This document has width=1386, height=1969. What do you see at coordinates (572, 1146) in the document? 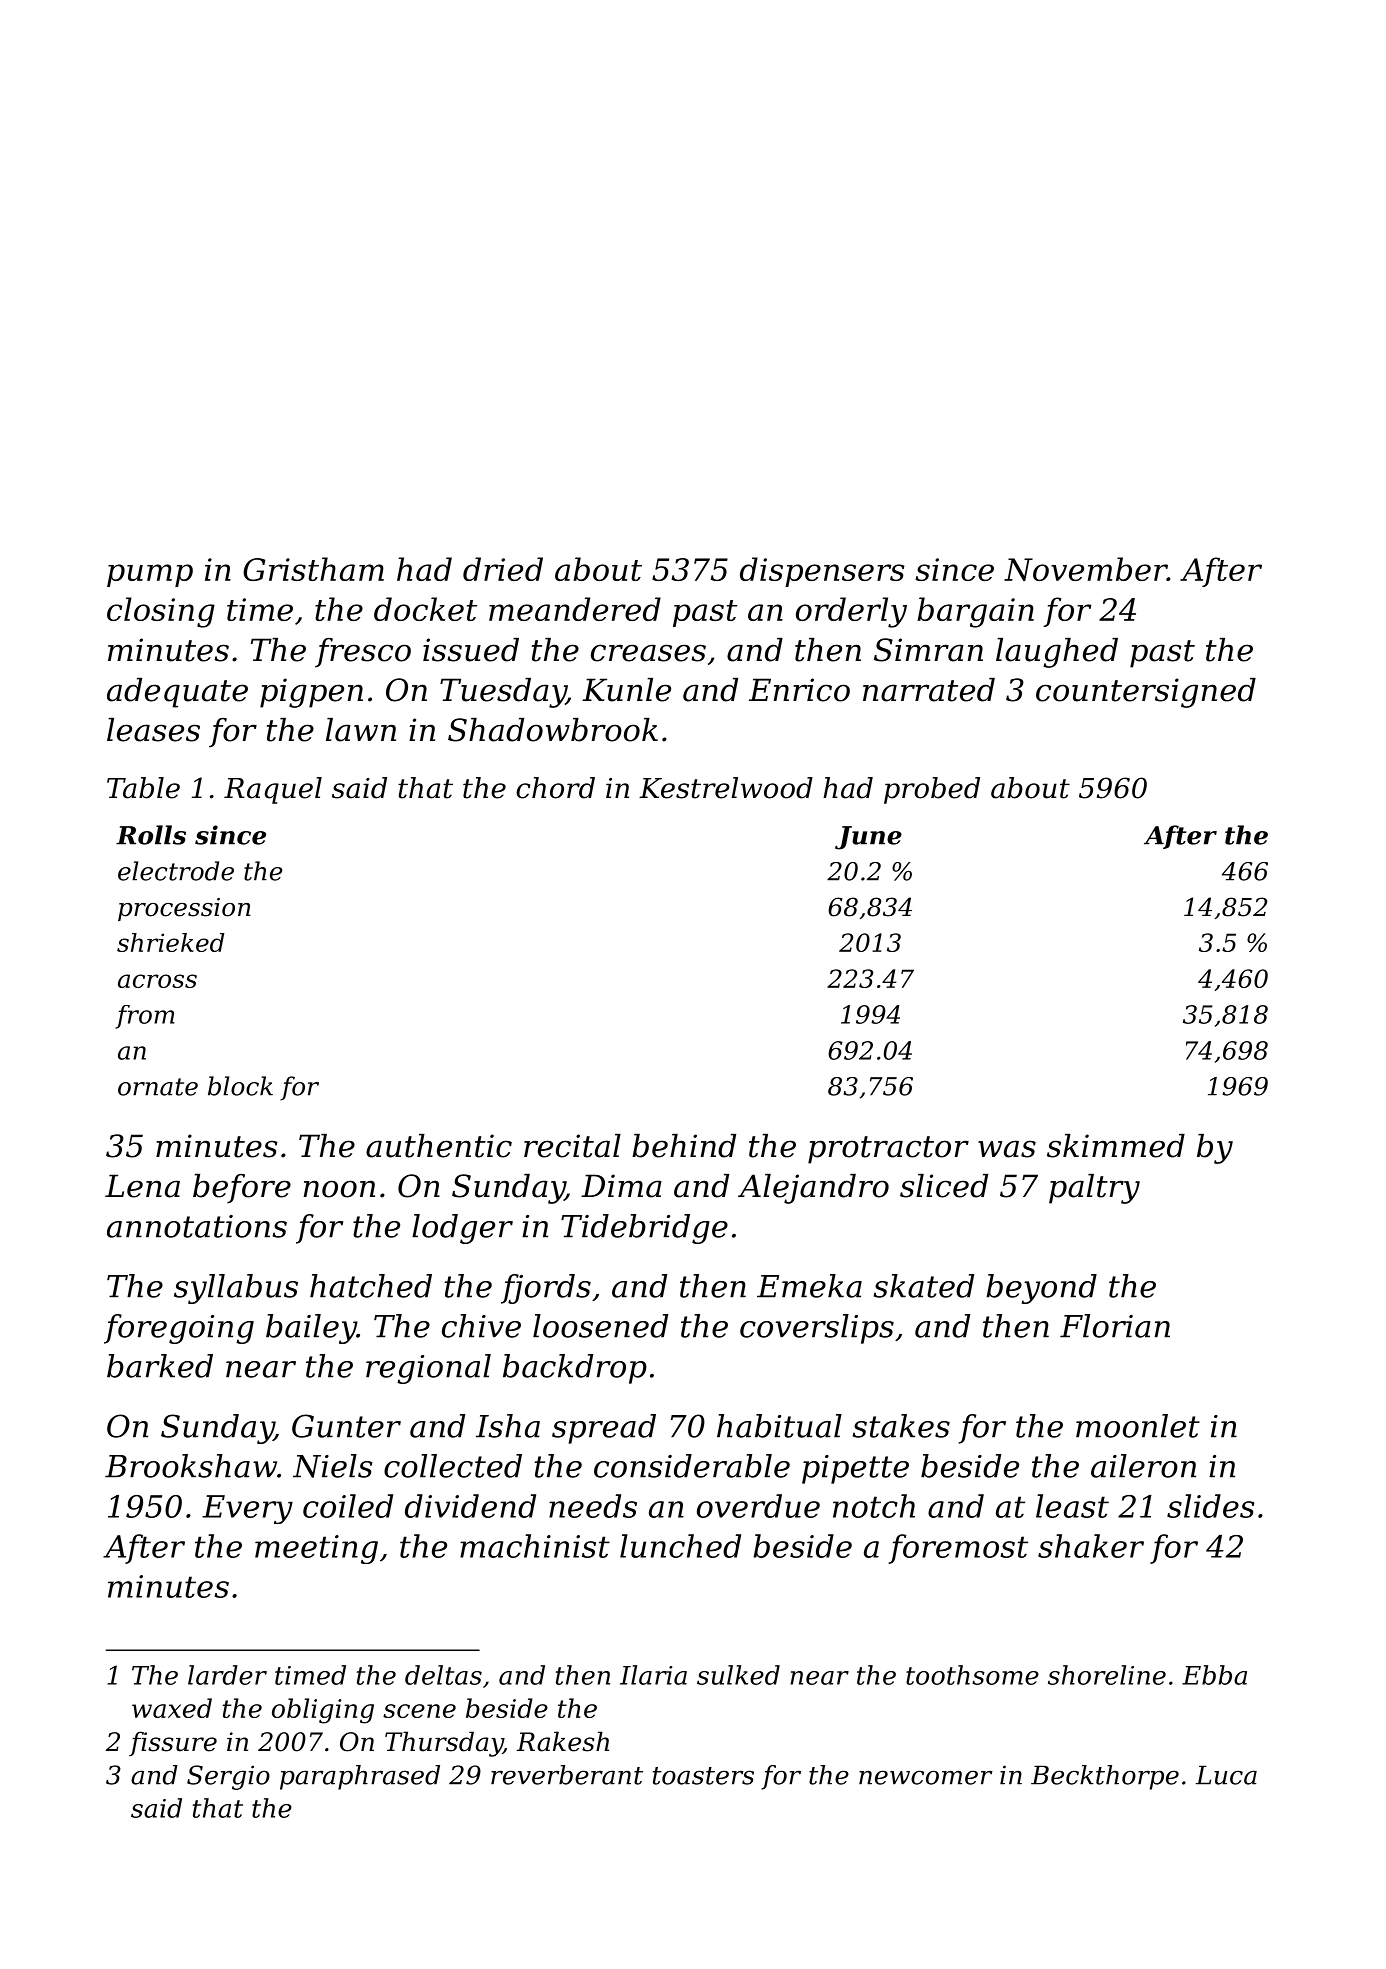
I see `recital` at bounding box center [572, 1146].
